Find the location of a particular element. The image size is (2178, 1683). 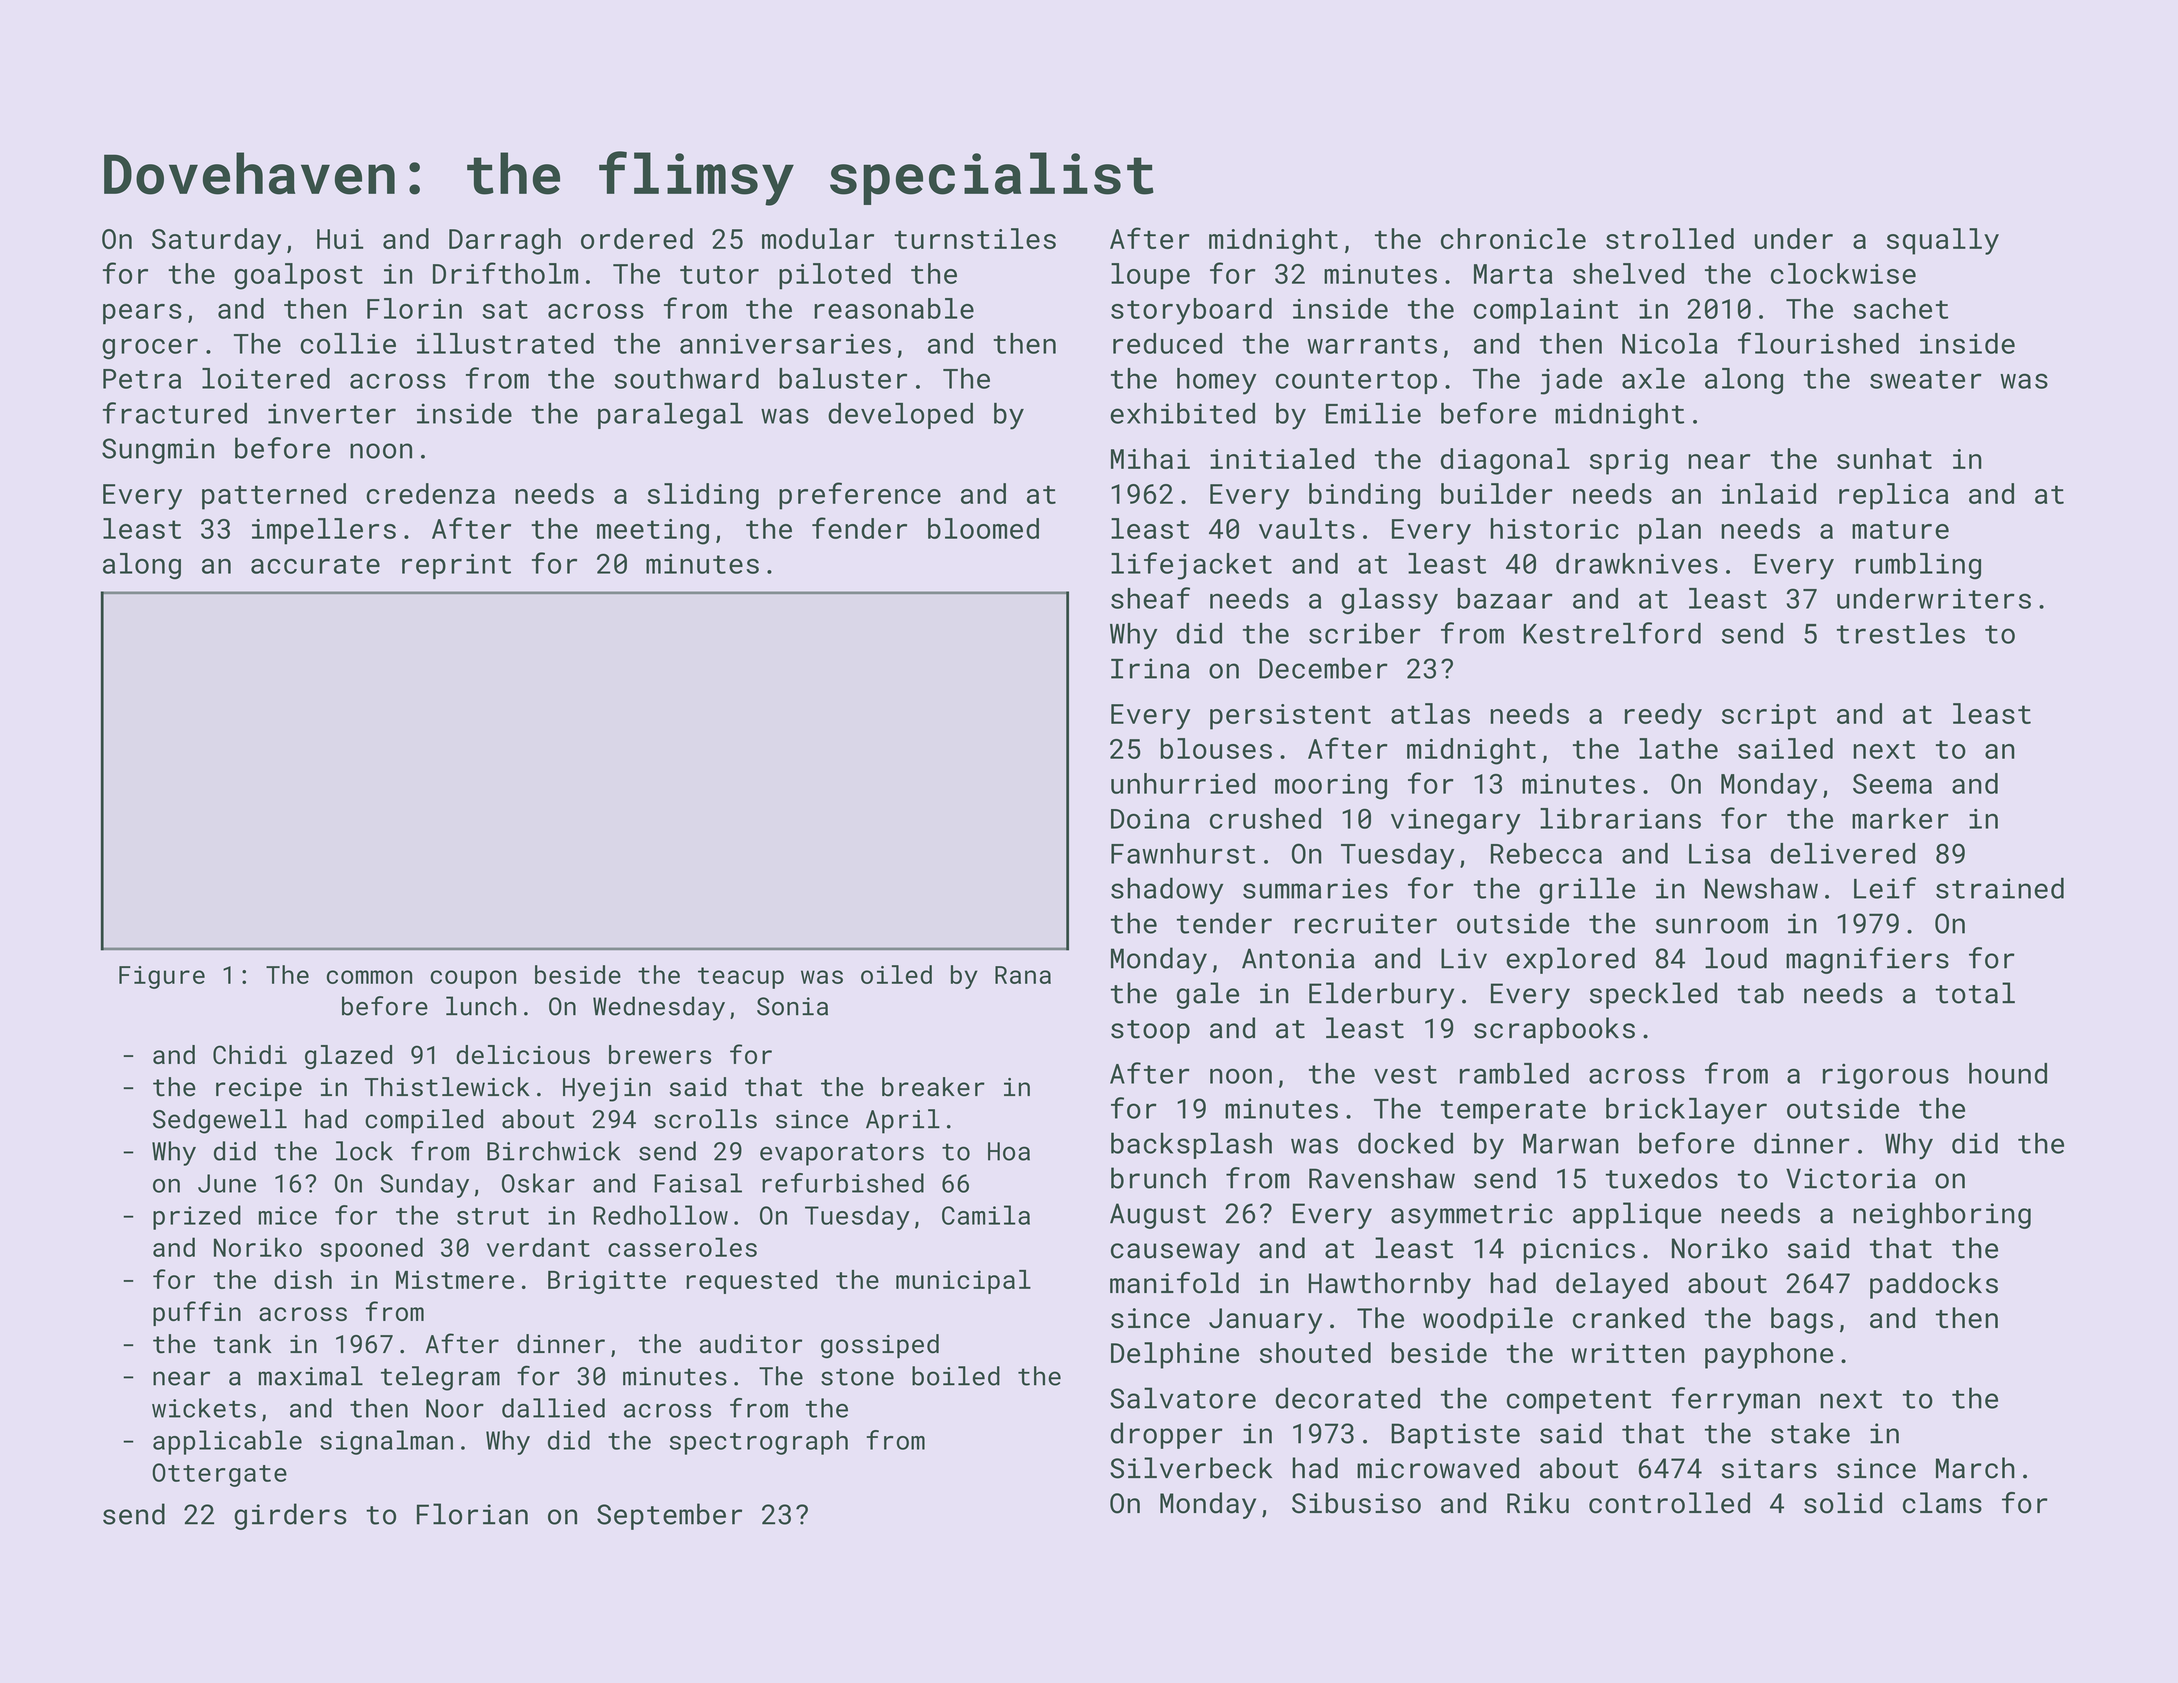

turnstiles is located at coordinates (975, 238).
